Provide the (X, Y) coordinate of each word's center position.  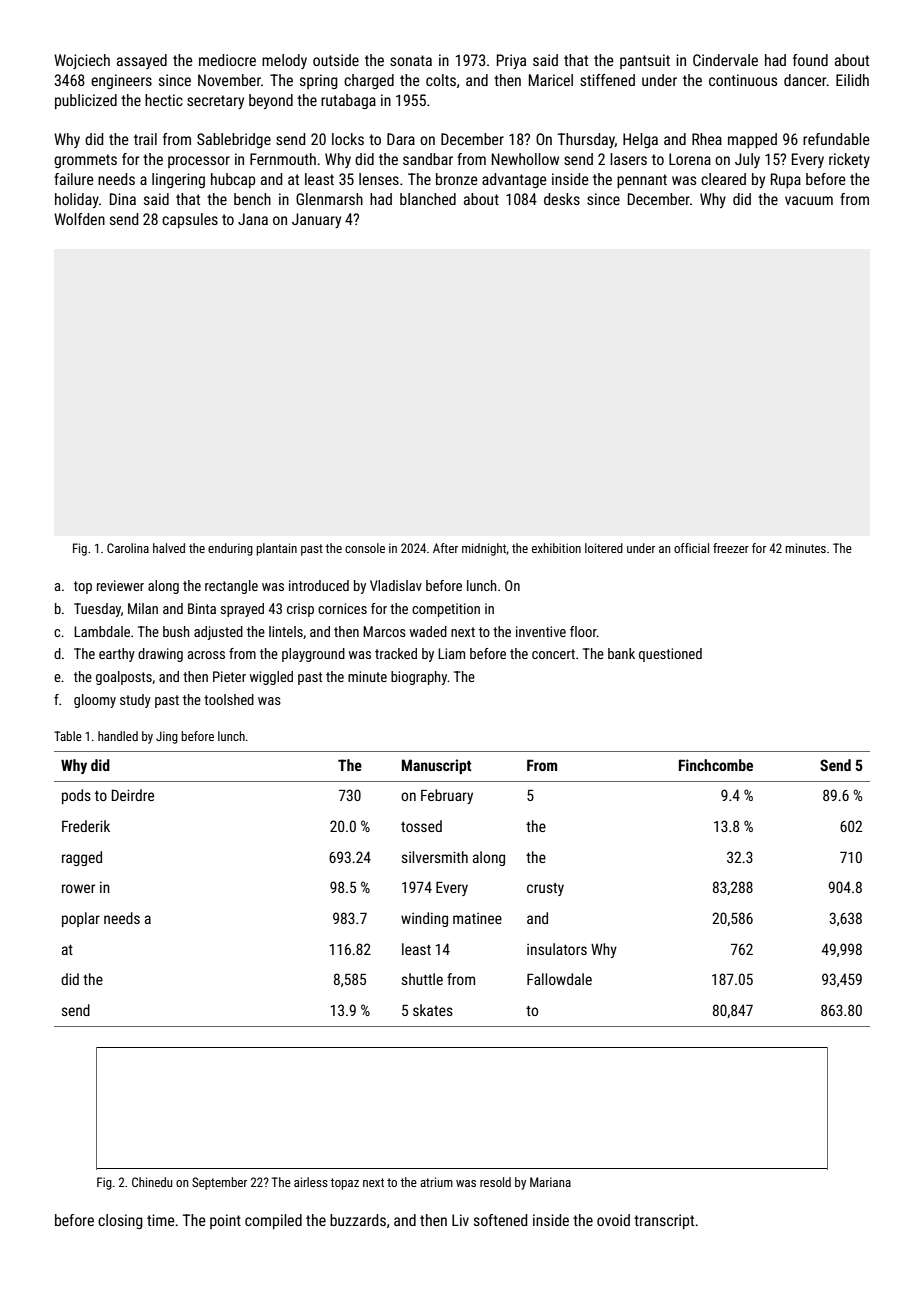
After (445, 548)
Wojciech (82, 61)
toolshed (229, 699)
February (447, 796)
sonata (411, 60)
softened (500, 1220)
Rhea (707, 139)
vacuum (809, 200)
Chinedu (152, 1182)
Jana (253, 219)
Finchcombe (716, 765)
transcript (664, 1221)
